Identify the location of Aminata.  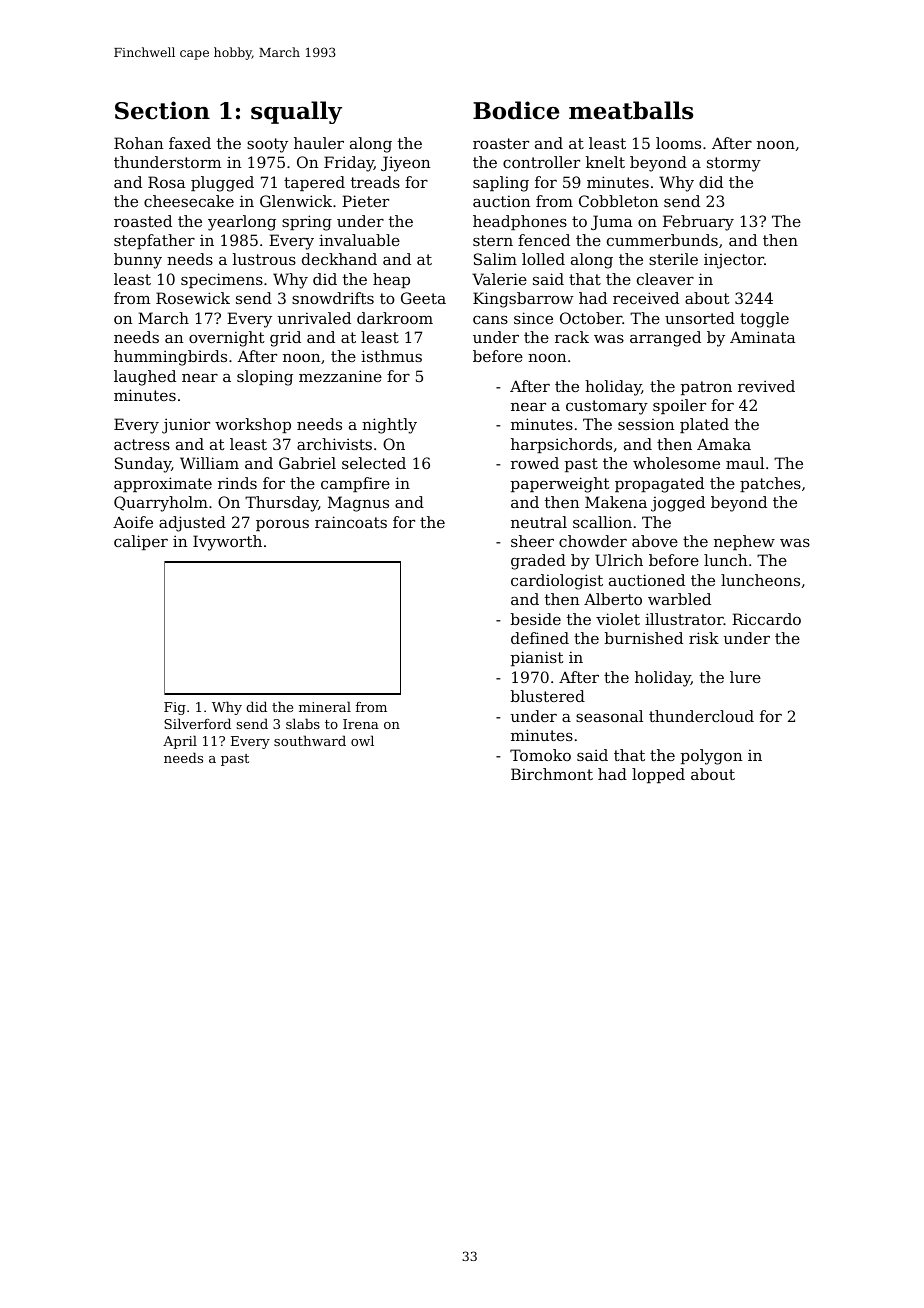
(763, 337).
